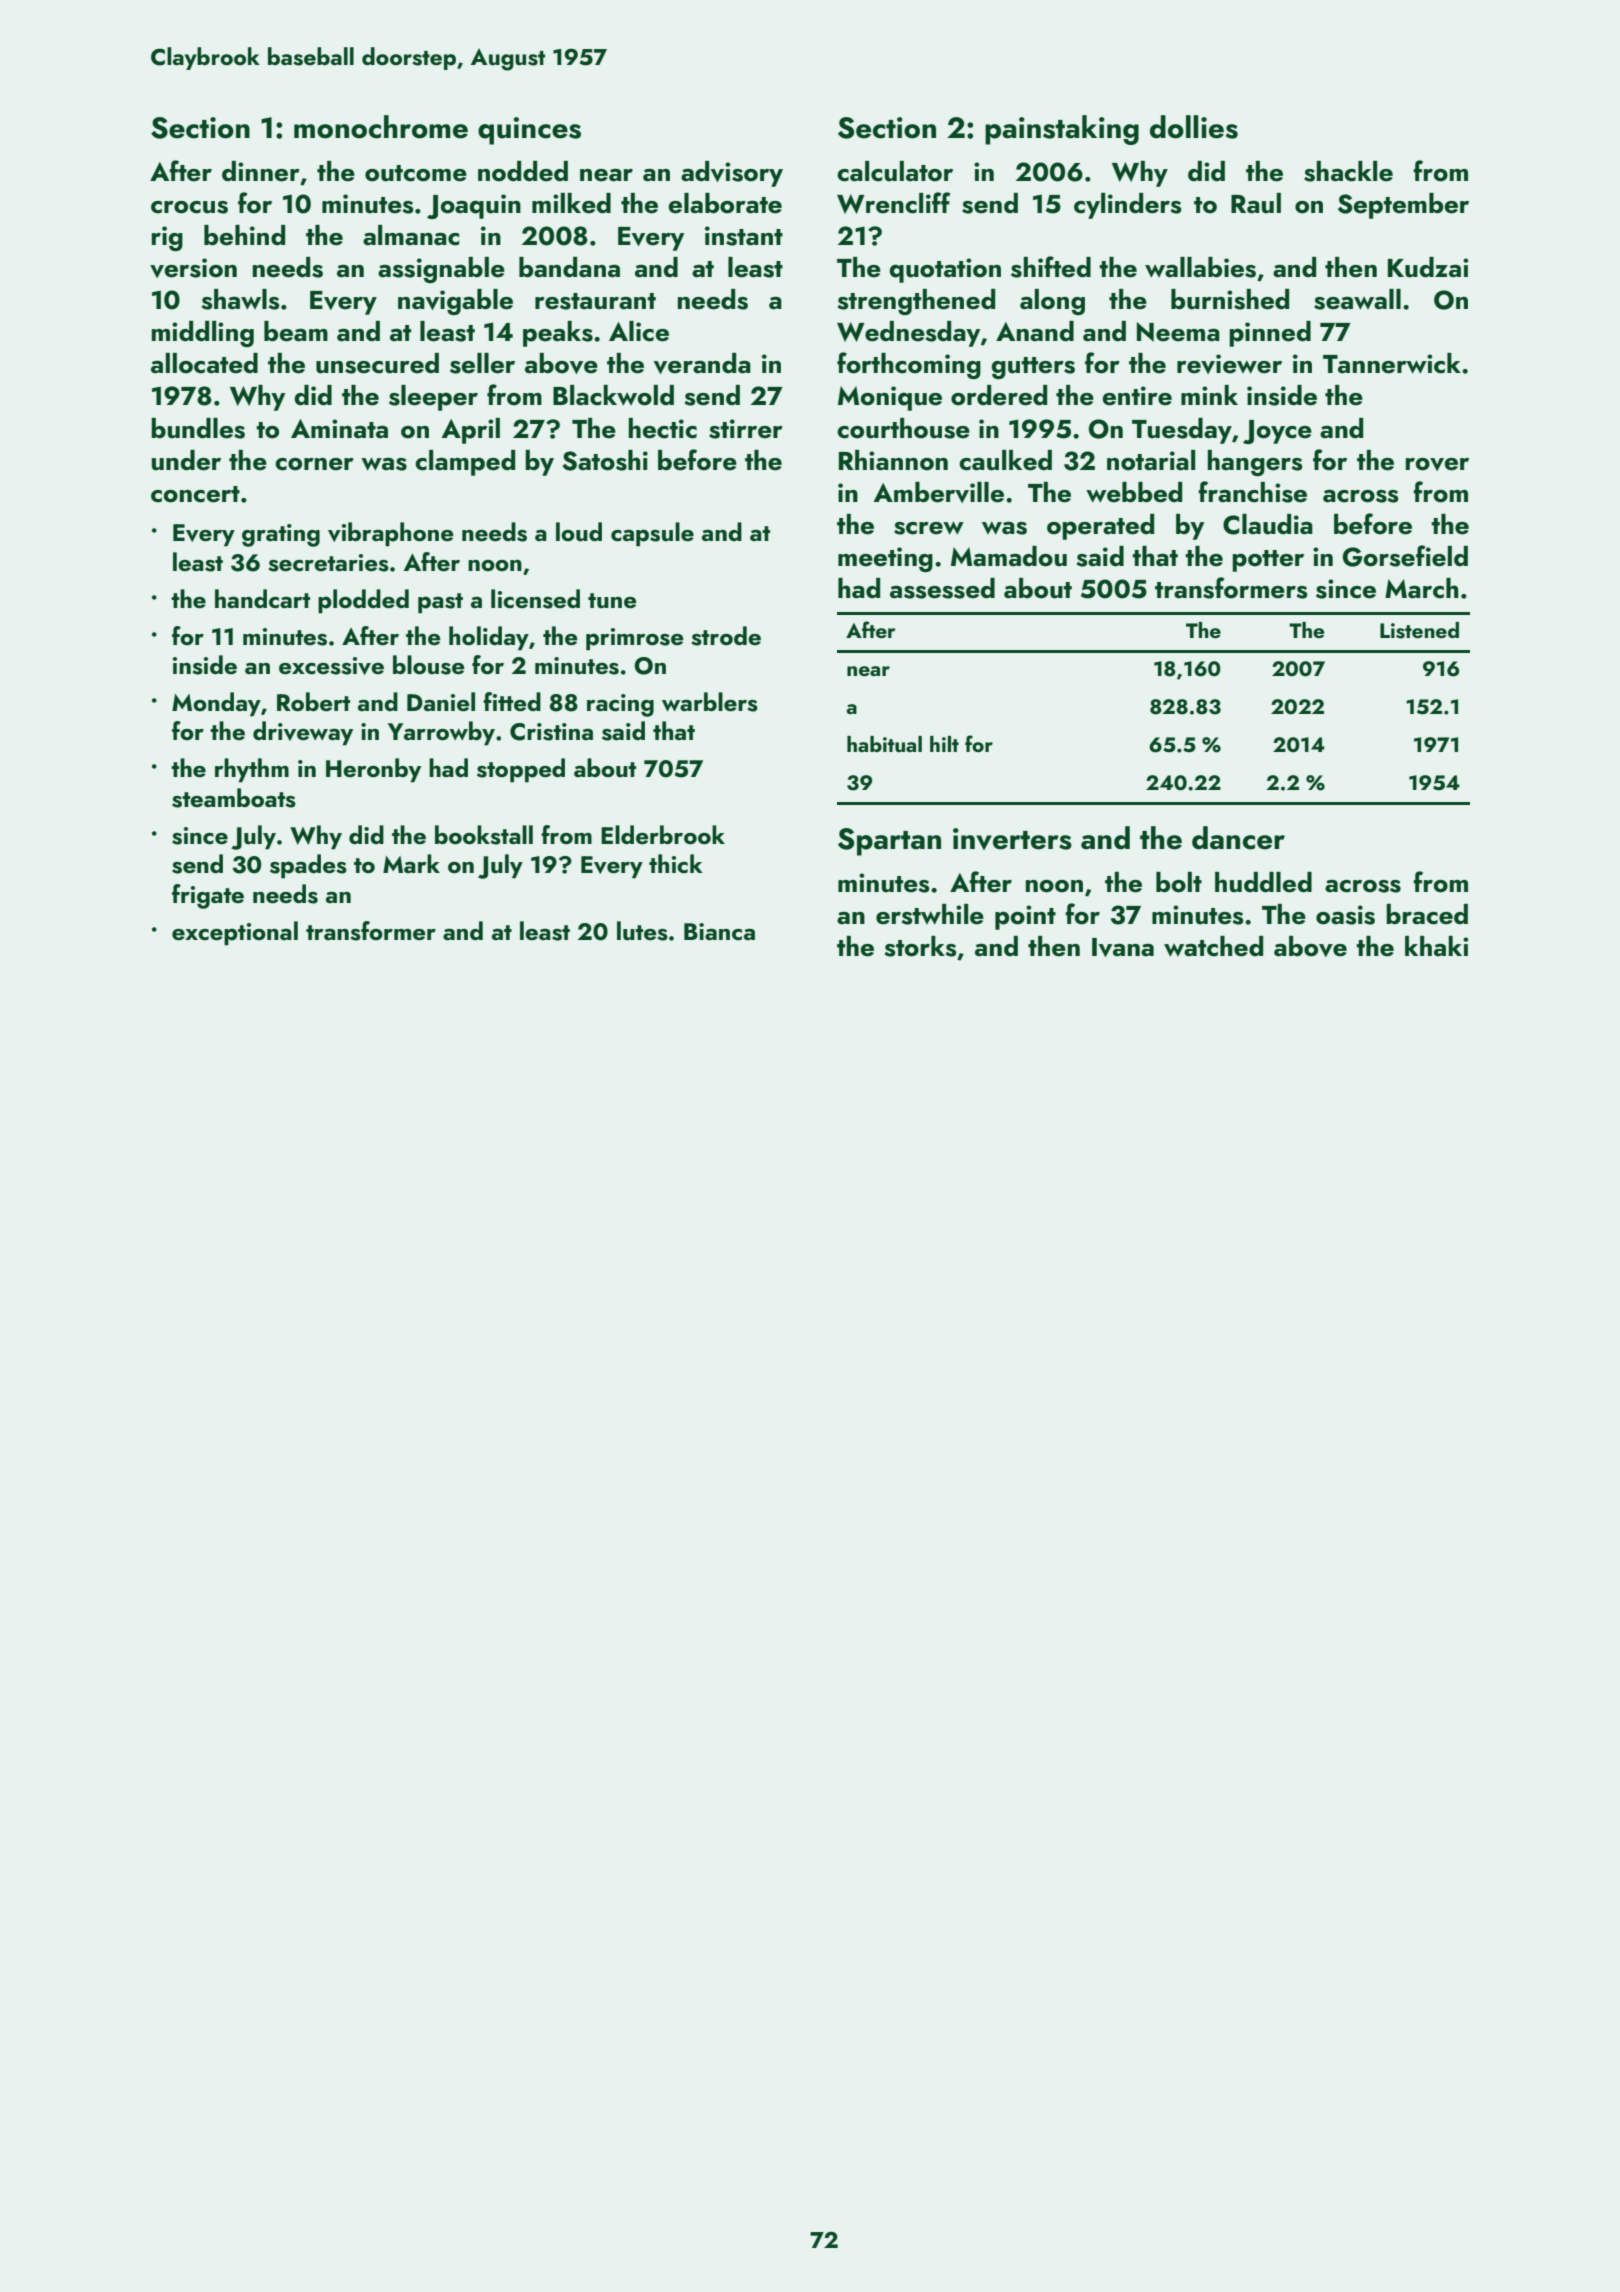 The image size is (1620, 2292). What do you see at coordinates (1268, 524) in the image?
I see `Claudia` at bounding box center [1268, 524].
